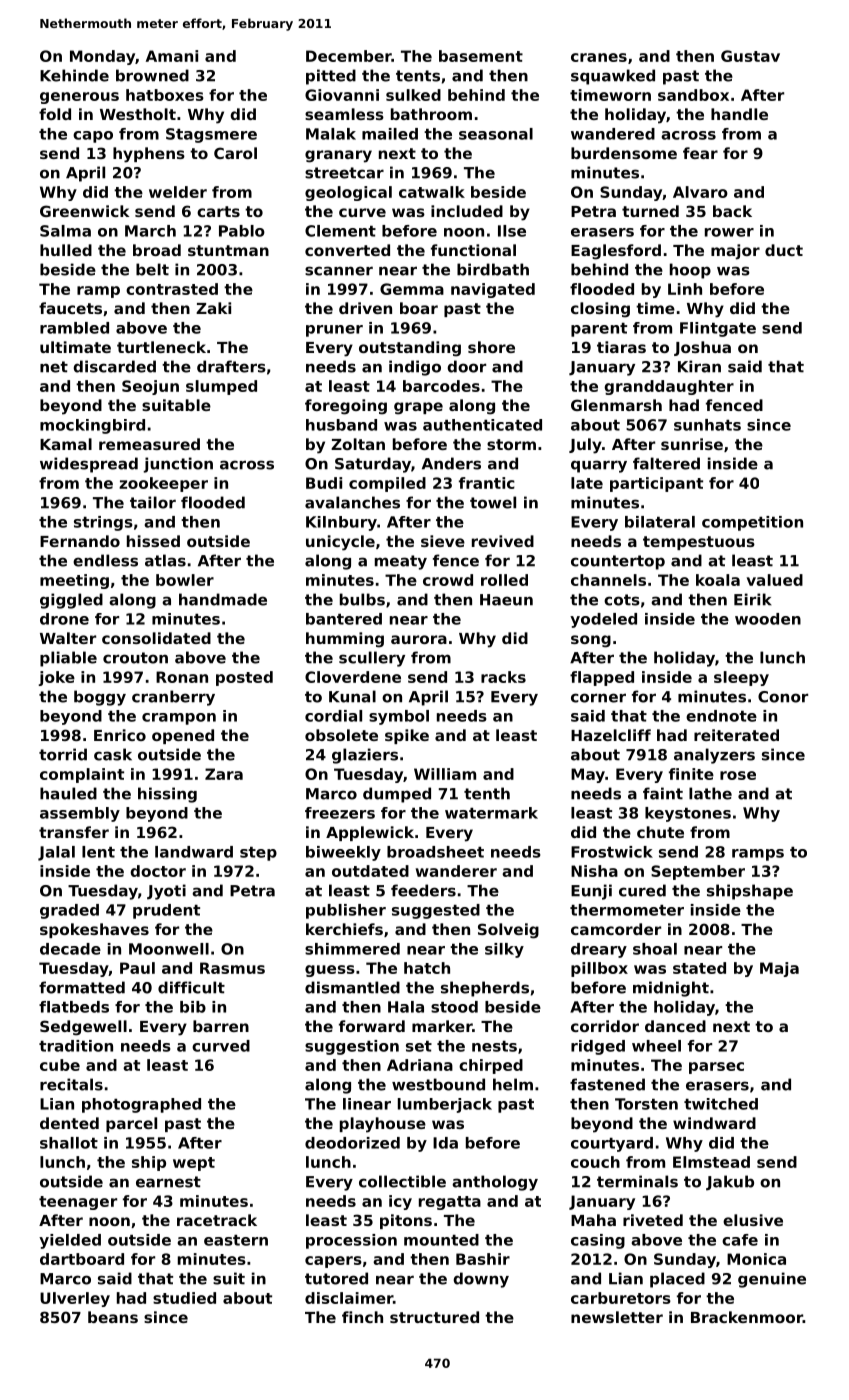 The image size is (849, 1400). What do you see at coordinates (74, 75) in the image?
I see `Kehinde` at bounding box center [74, 75].
